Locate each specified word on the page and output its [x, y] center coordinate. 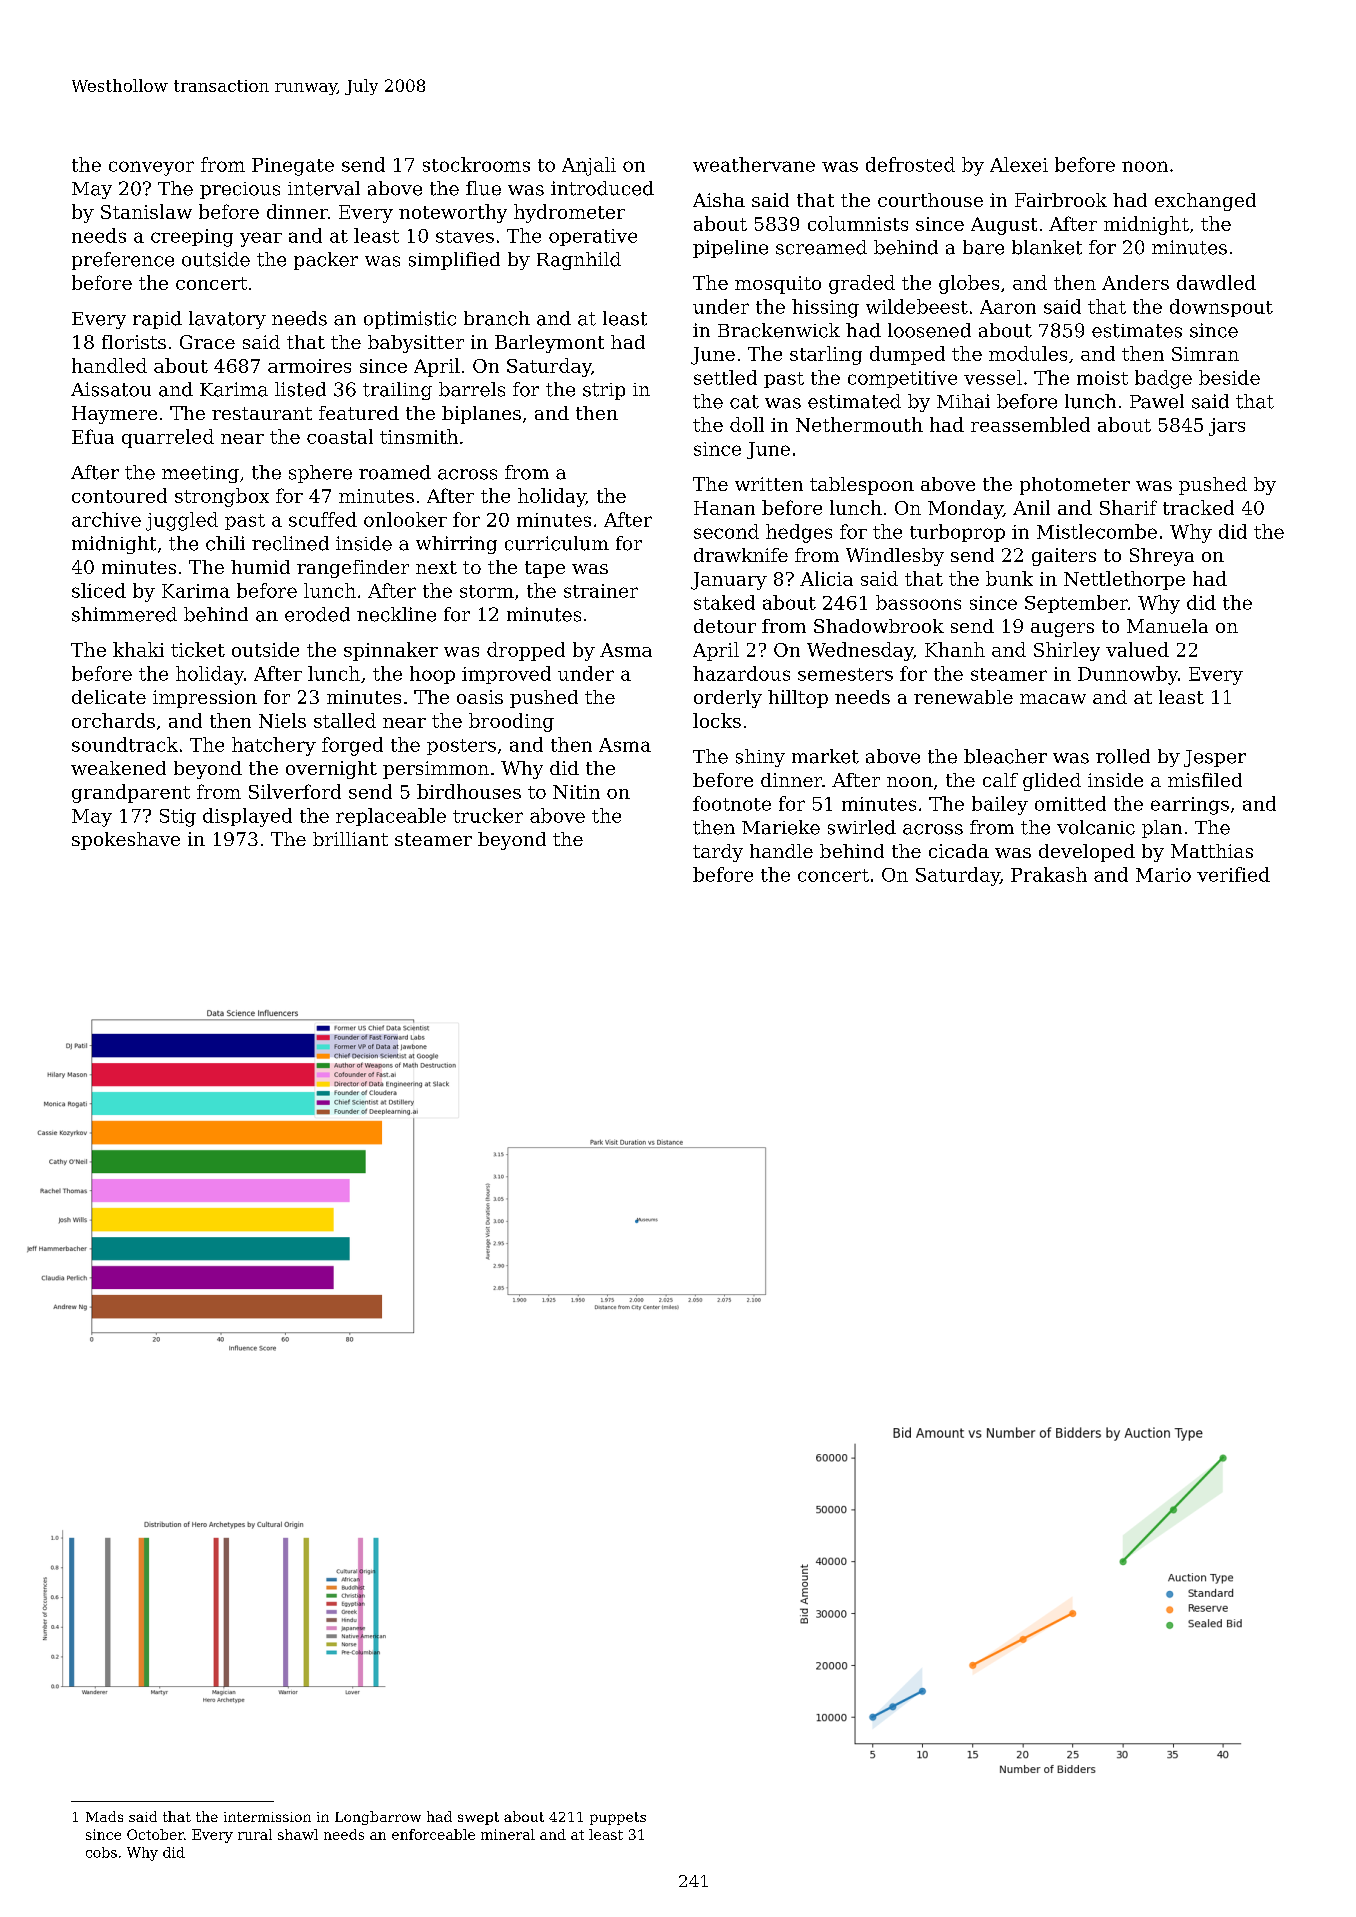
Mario [1163, 875]
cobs [101, 1852]
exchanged [1205, 202]
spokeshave [126, 841]
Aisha [719, 200]
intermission [267, 1817]
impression [205, 699]
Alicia [826, 578]
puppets [618, 1818]
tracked [1198, 507]
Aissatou [111, 389]
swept [478, 1818]
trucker [488, 815]
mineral [508, 1834]
